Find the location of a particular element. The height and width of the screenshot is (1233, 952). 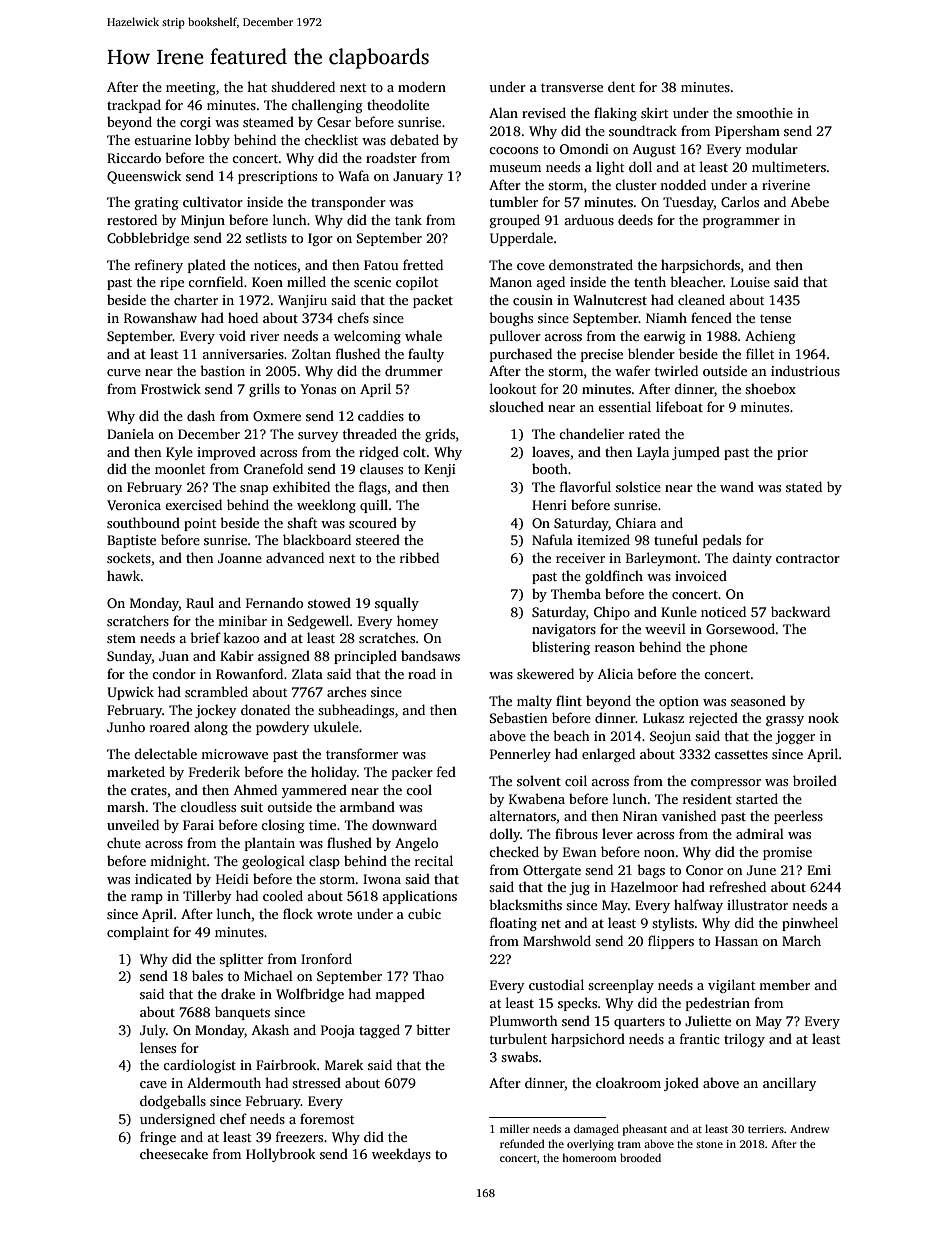

boughs is located at coordinates (511, 319).
